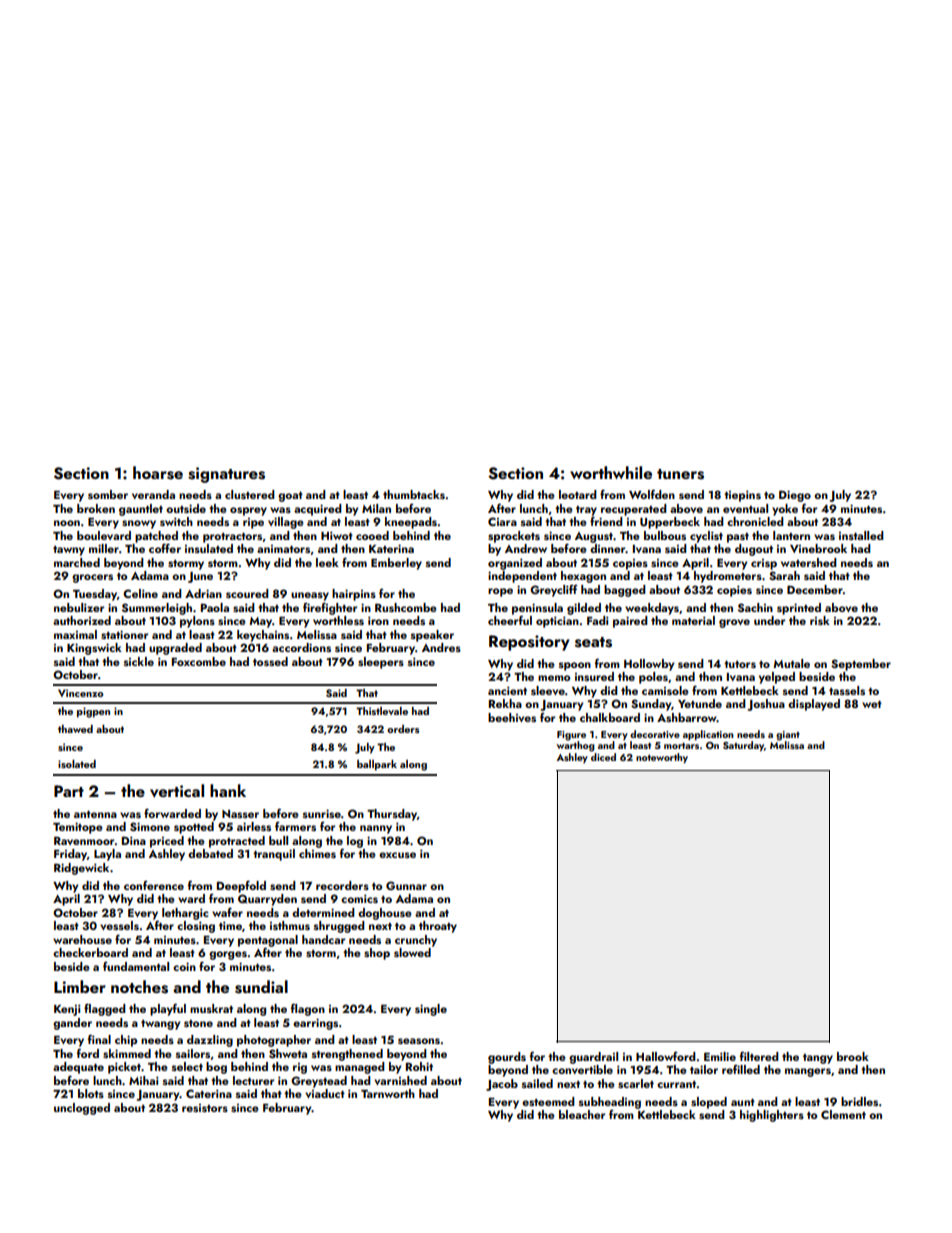 The image size is (952, 1233). Describe the element at coordinates (227, 912) in the screenshot. I see `wafer` at that location.
